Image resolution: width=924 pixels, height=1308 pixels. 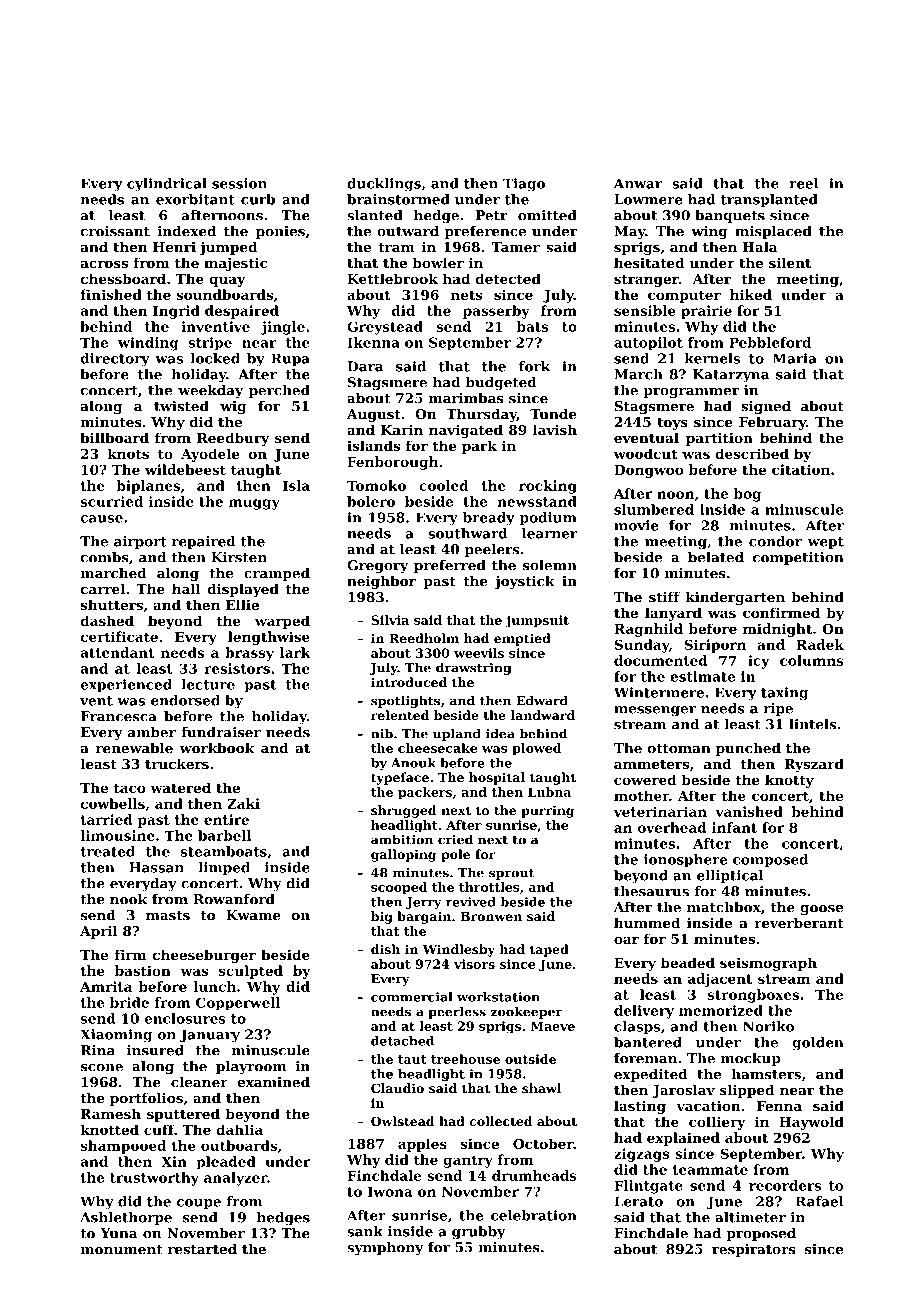 What do you see at coordinates (425, 793) in the image?
I see `packers` at bounding box center [425, 793].
